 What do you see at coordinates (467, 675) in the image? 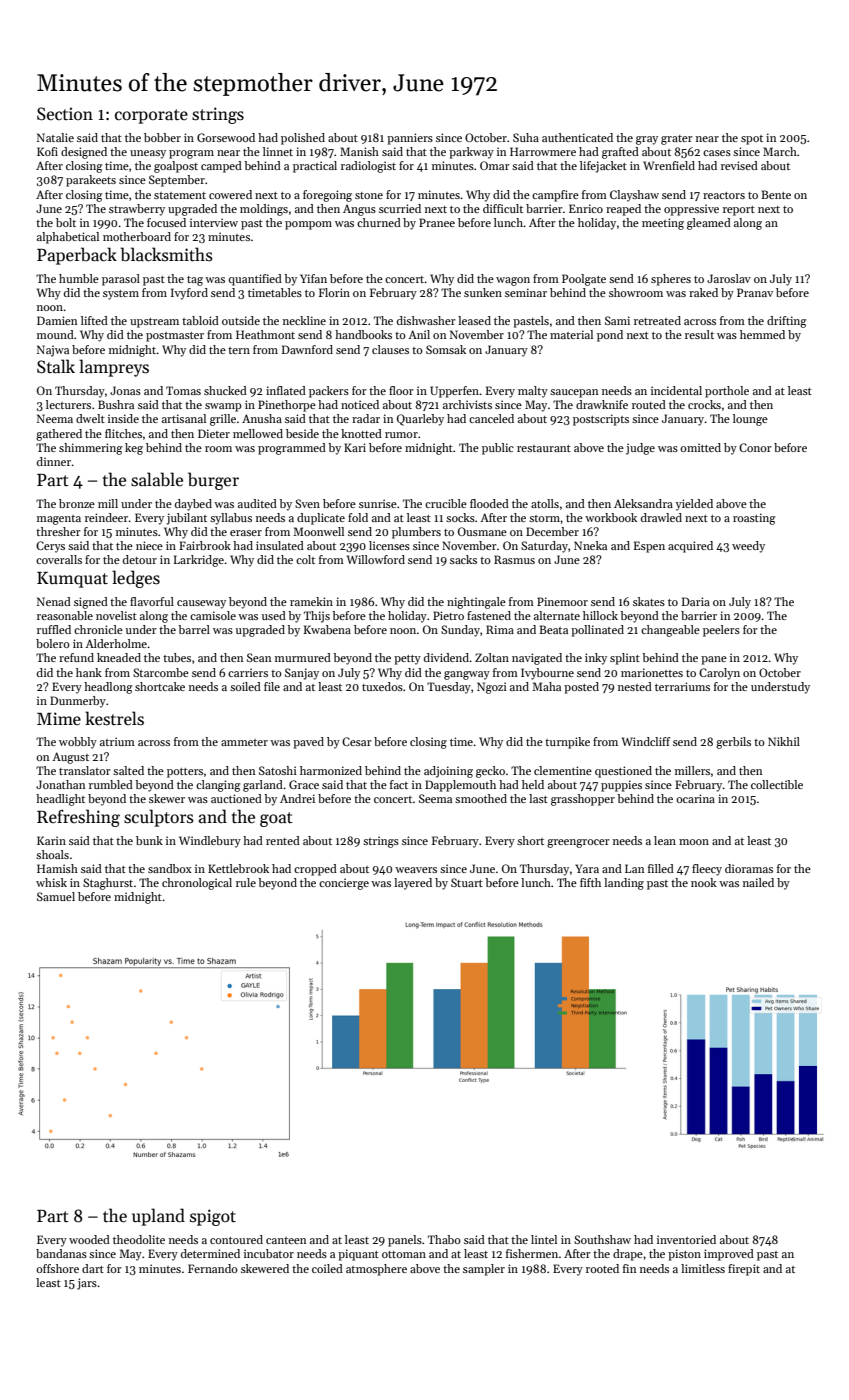
I see `gangway` at bounding box center [467, 675].
